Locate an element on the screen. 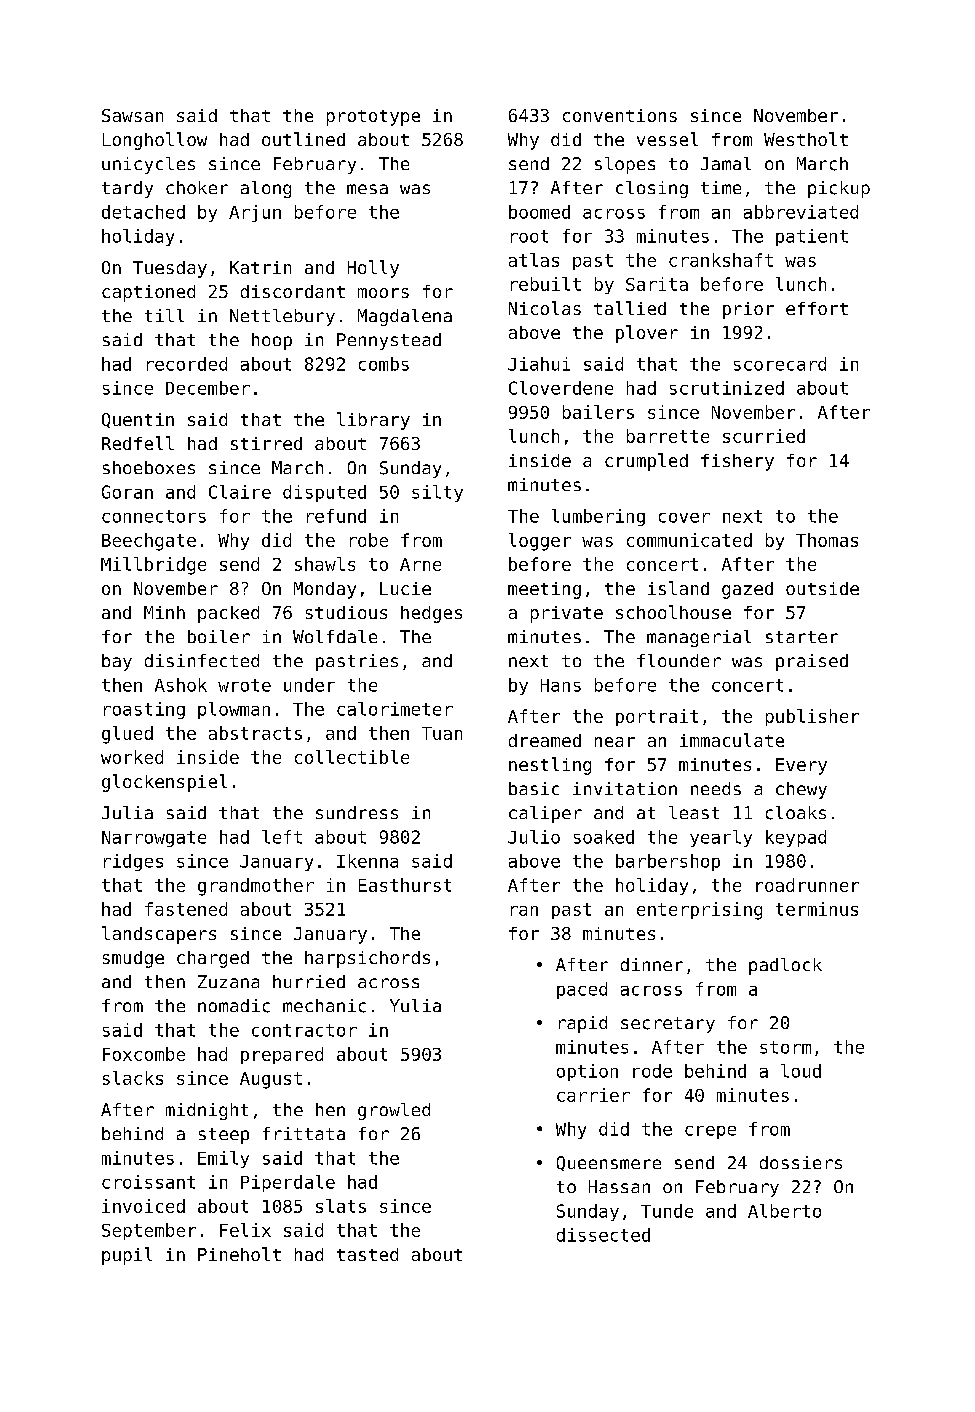  Magdalena is located at coordinates (405, 317).
